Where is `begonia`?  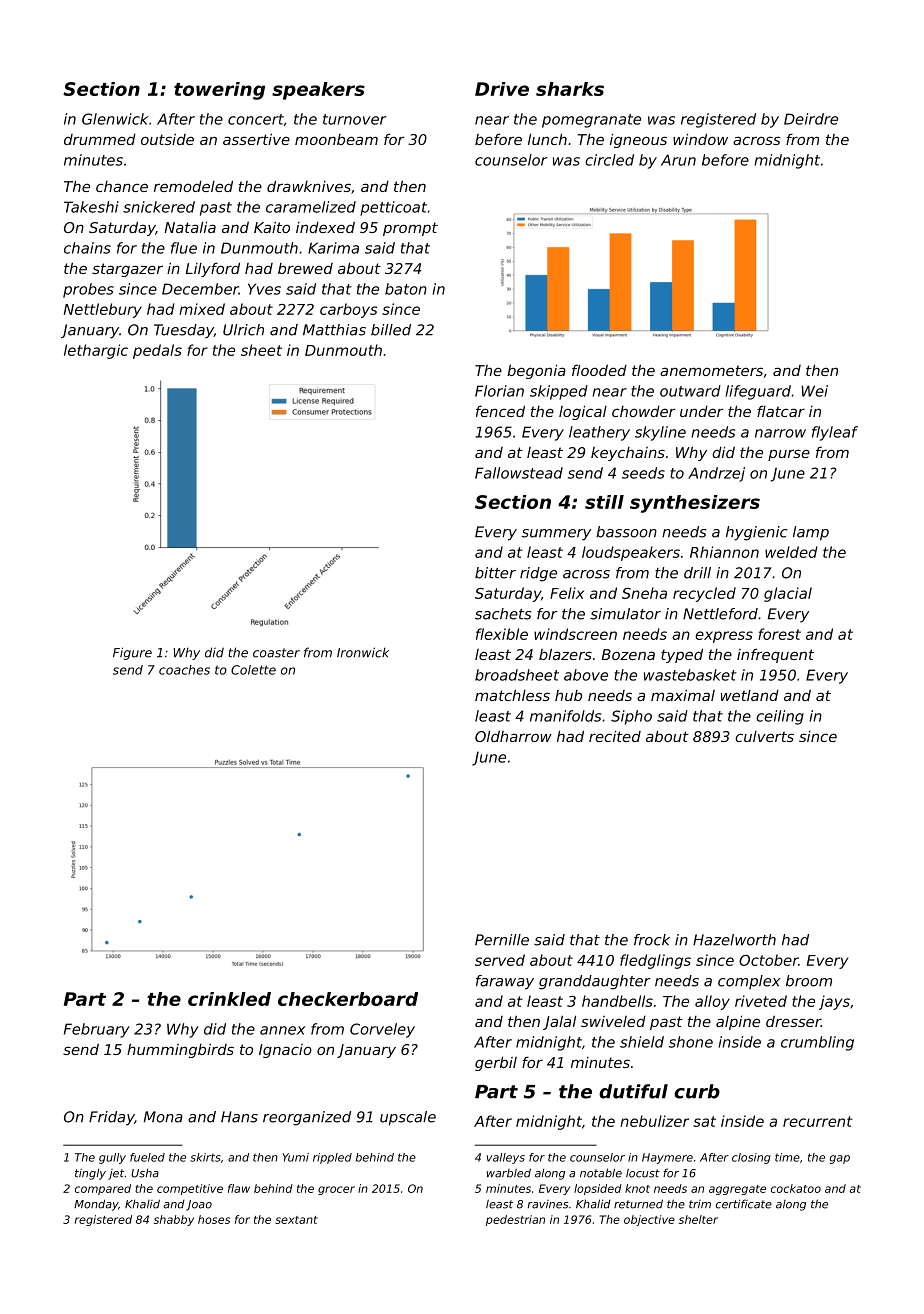 begonia is located at coordinates (536, 371).
